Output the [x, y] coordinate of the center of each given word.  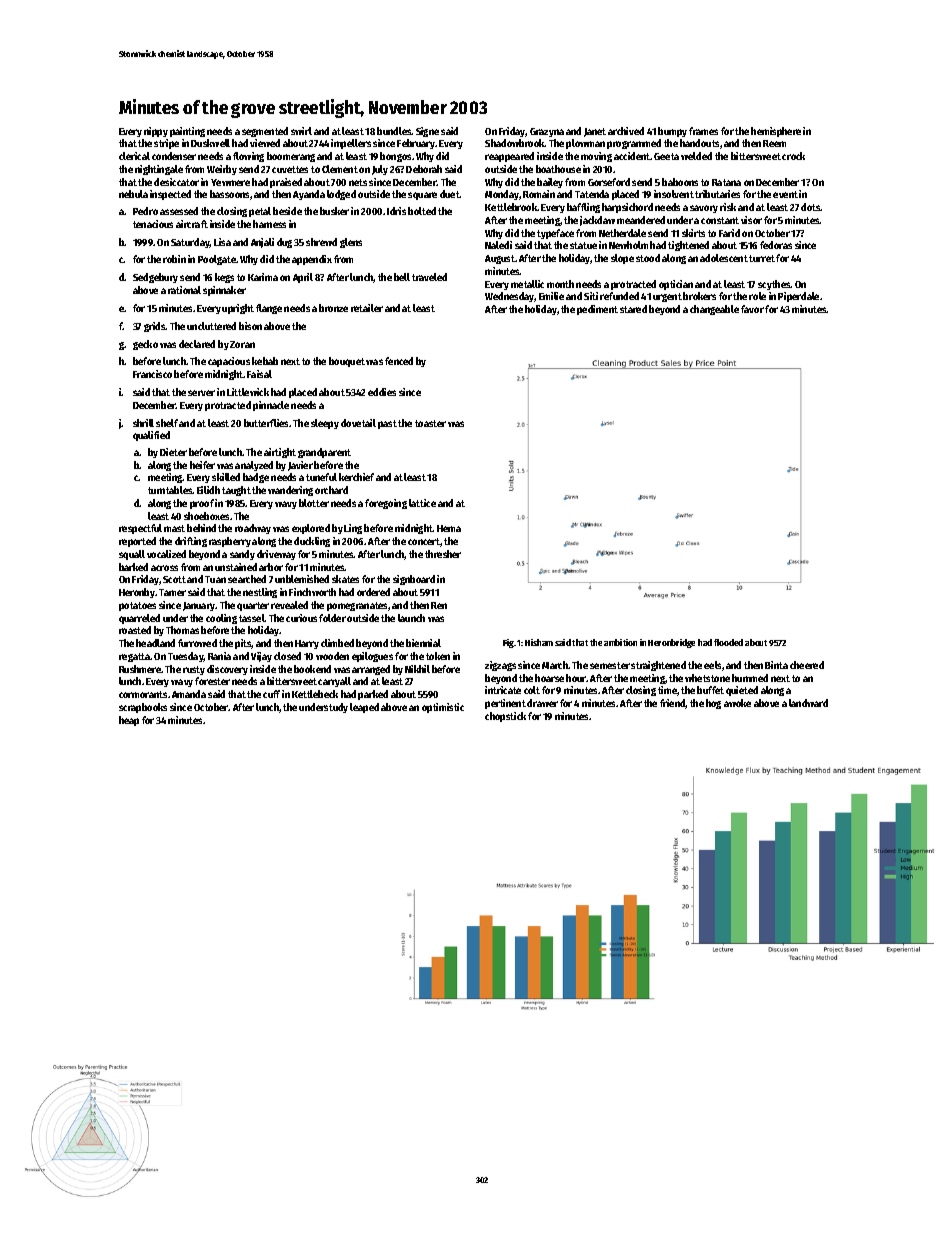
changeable [714, 310]
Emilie [551, 296]
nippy [156, 132]
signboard [414, 580]
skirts [693, 233]
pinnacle [271, 406]
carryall [334, 682]
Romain [539, 194]
